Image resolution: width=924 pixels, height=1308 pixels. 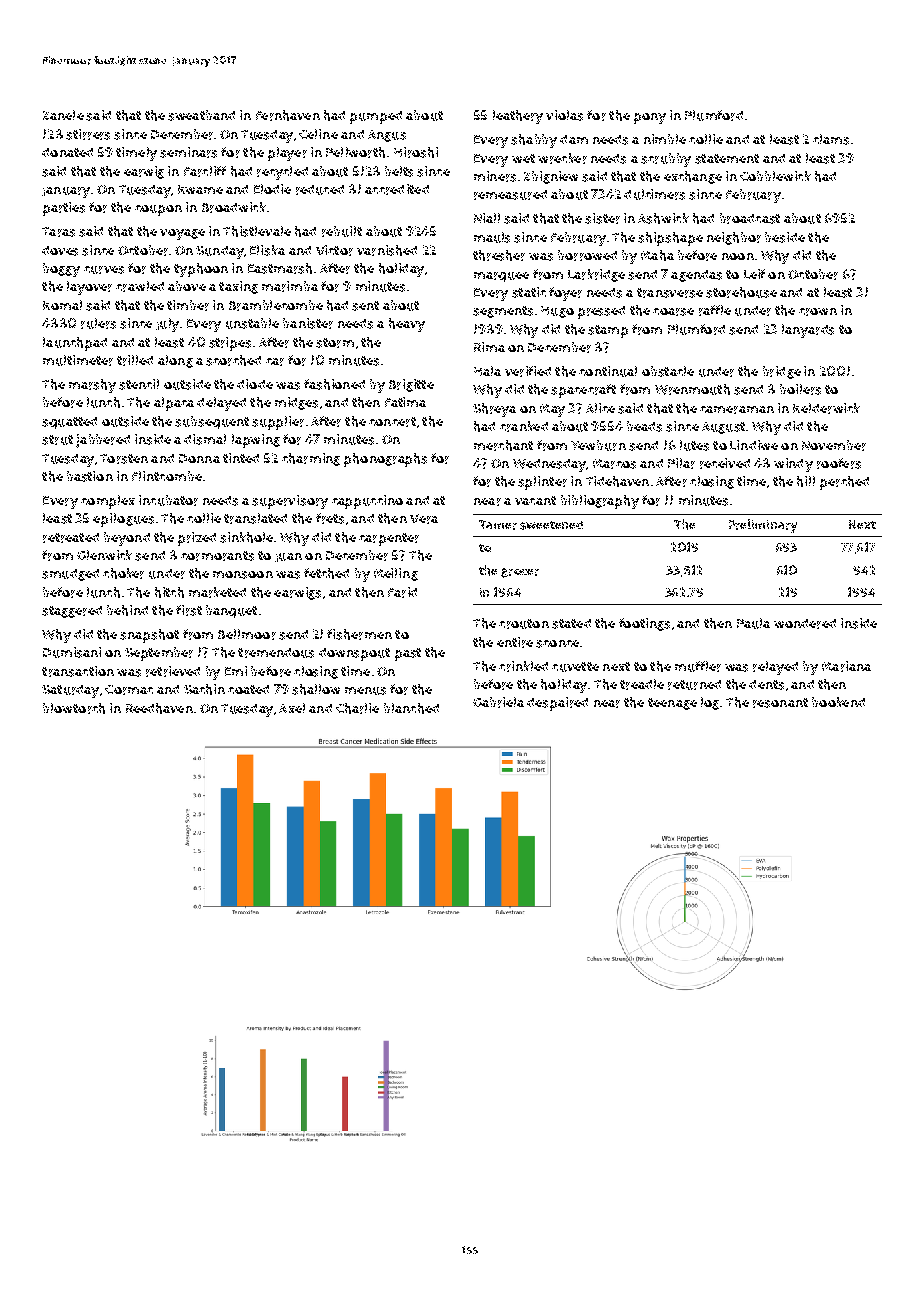 I want to click on Bramblecombe, so click(x=276, y=305).
